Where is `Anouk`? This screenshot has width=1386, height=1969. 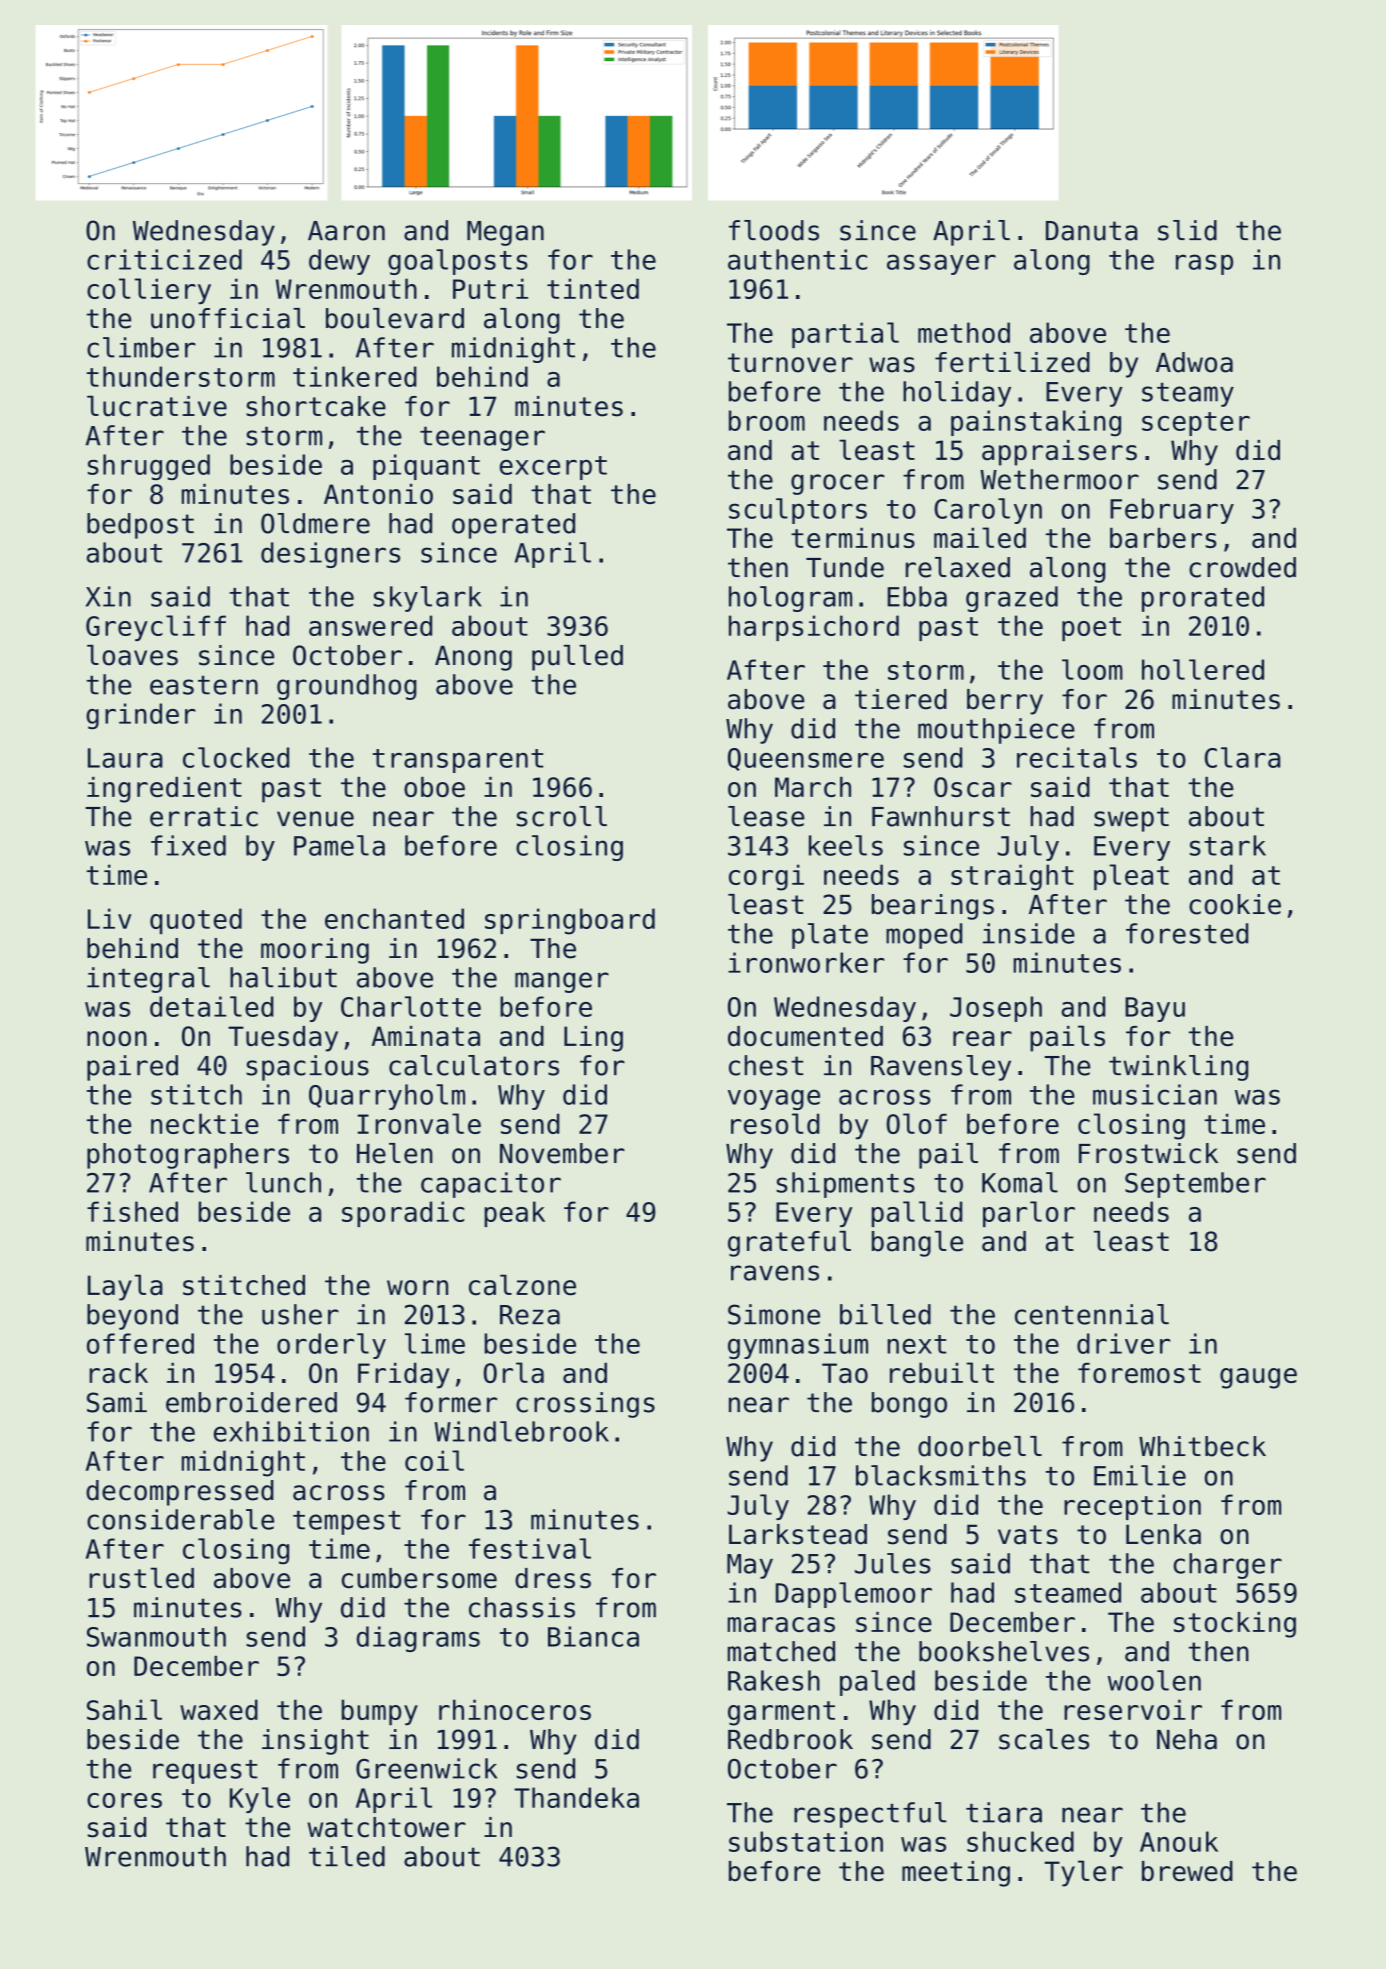 Anouk is located at coordinates (1179, 1841).
